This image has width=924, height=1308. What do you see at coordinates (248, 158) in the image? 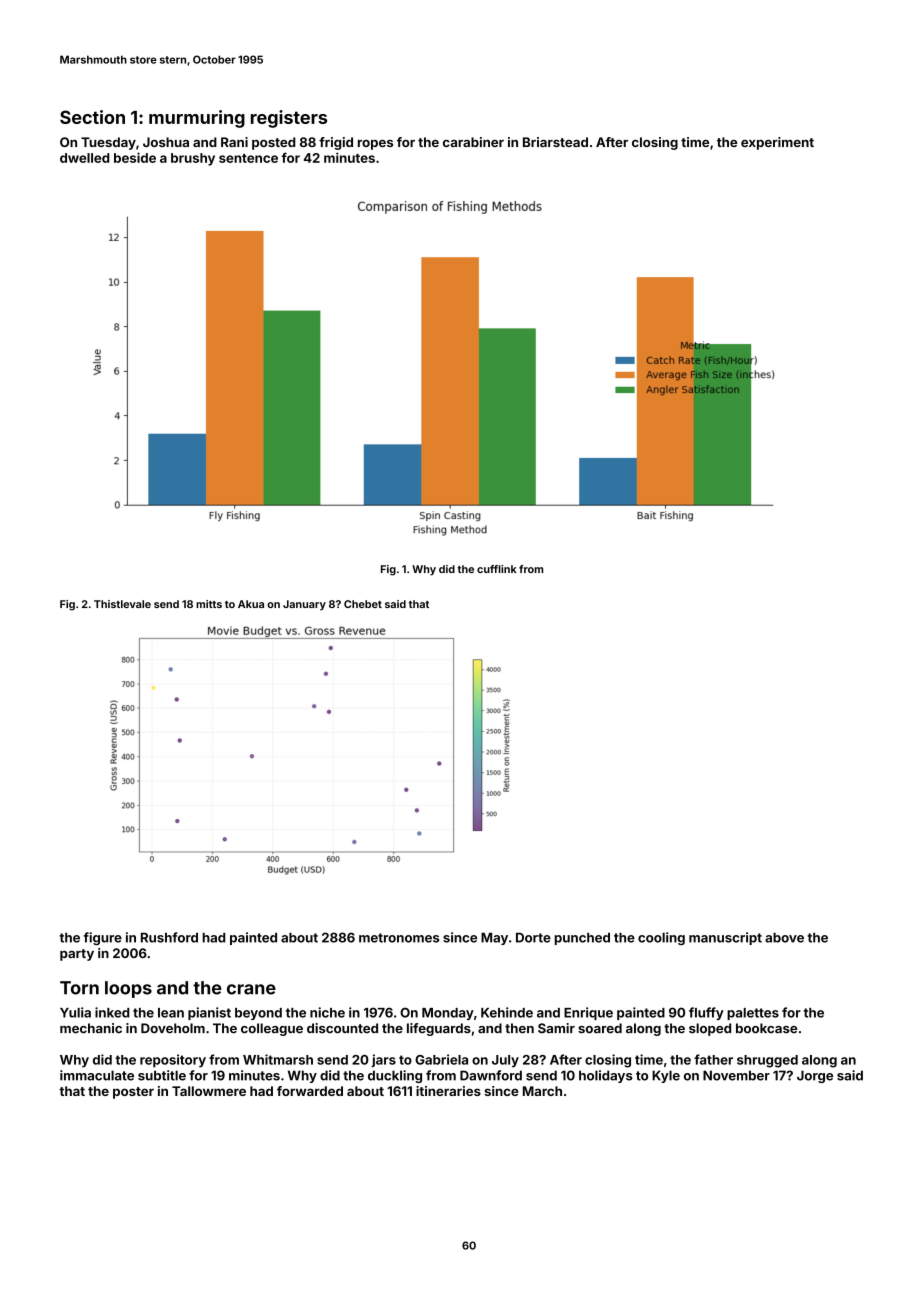
I see `sentence` at bounding box center [248, 158].
